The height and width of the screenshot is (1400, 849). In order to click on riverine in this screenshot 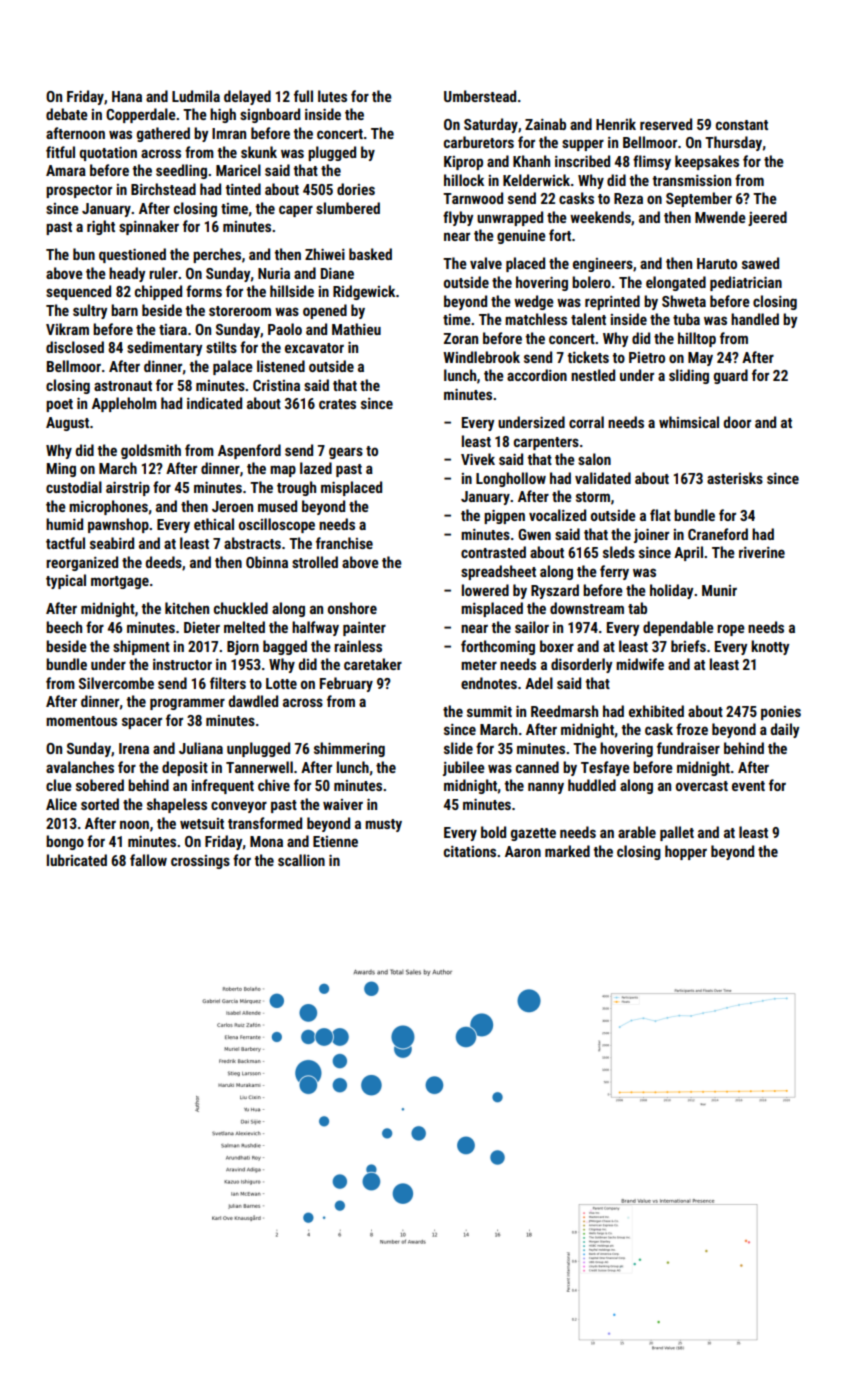, I will do `click(762, 552)`.
